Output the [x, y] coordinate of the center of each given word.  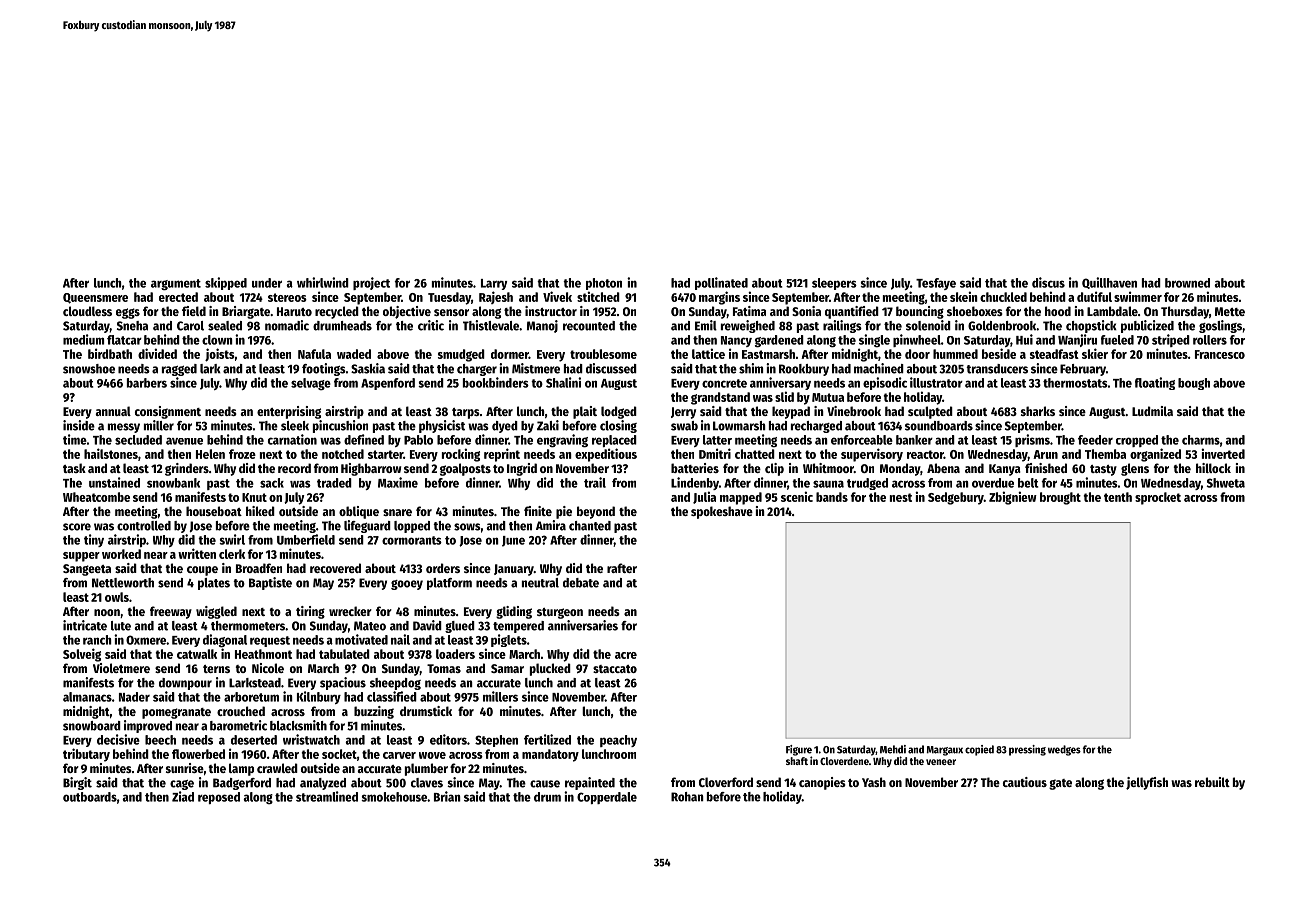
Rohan [687, 797]
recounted [589, 326]
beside [999, 353]
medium [83, 339]
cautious [1025, 782]
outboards [90, 797]
